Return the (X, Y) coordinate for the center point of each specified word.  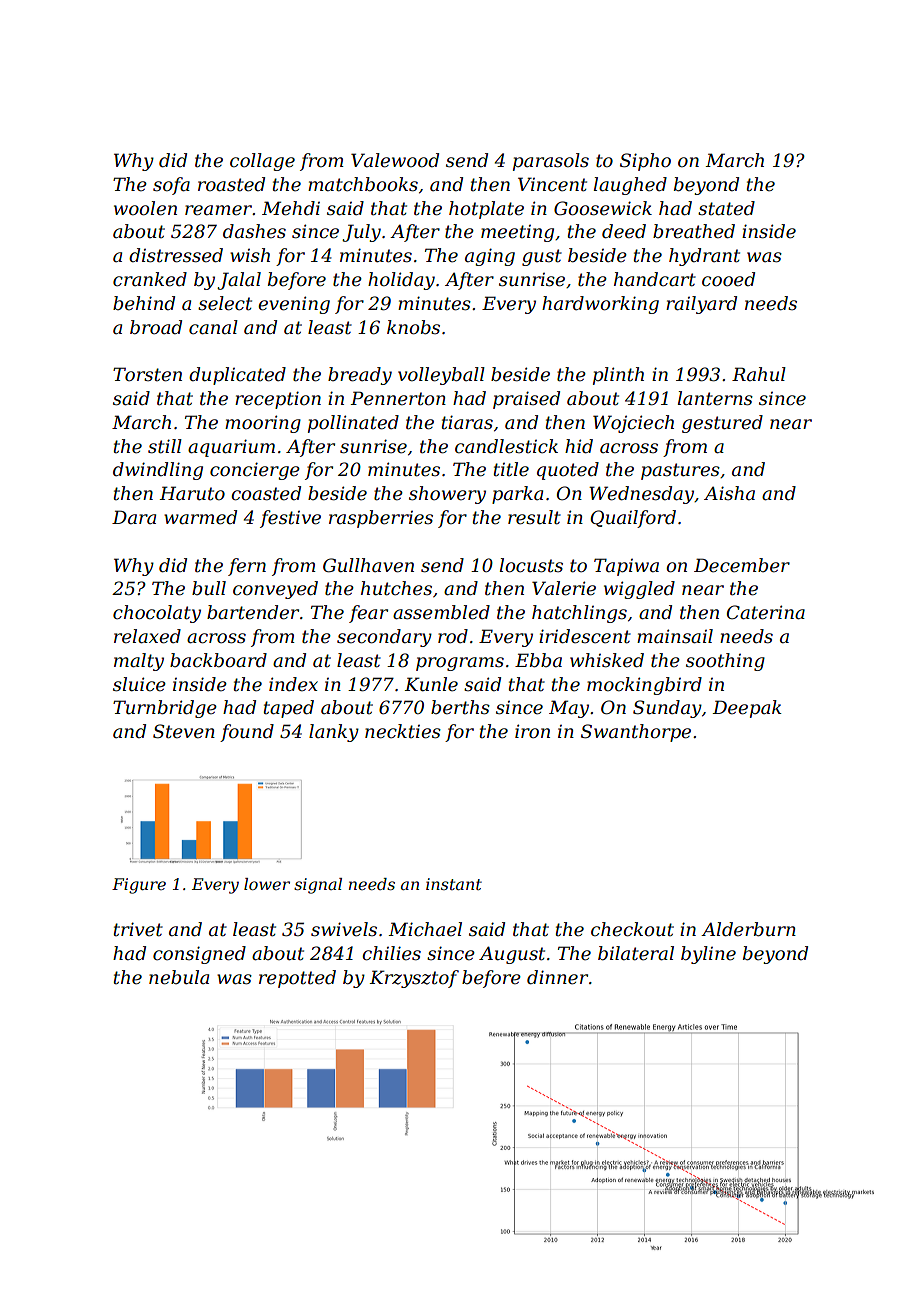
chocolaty (157, 614)
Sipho (645, 162)
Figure (139, 886)
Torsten (147, 374)
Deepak (747, 709)
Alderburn (748, 929)
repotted (297, 979)
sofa (171, 186)
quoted (568, 471)
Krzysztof (414, 979)
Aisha (729, 493)
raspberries (381, 519)
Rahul (759, 374)
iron (532, 731)
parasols (551, 162)
